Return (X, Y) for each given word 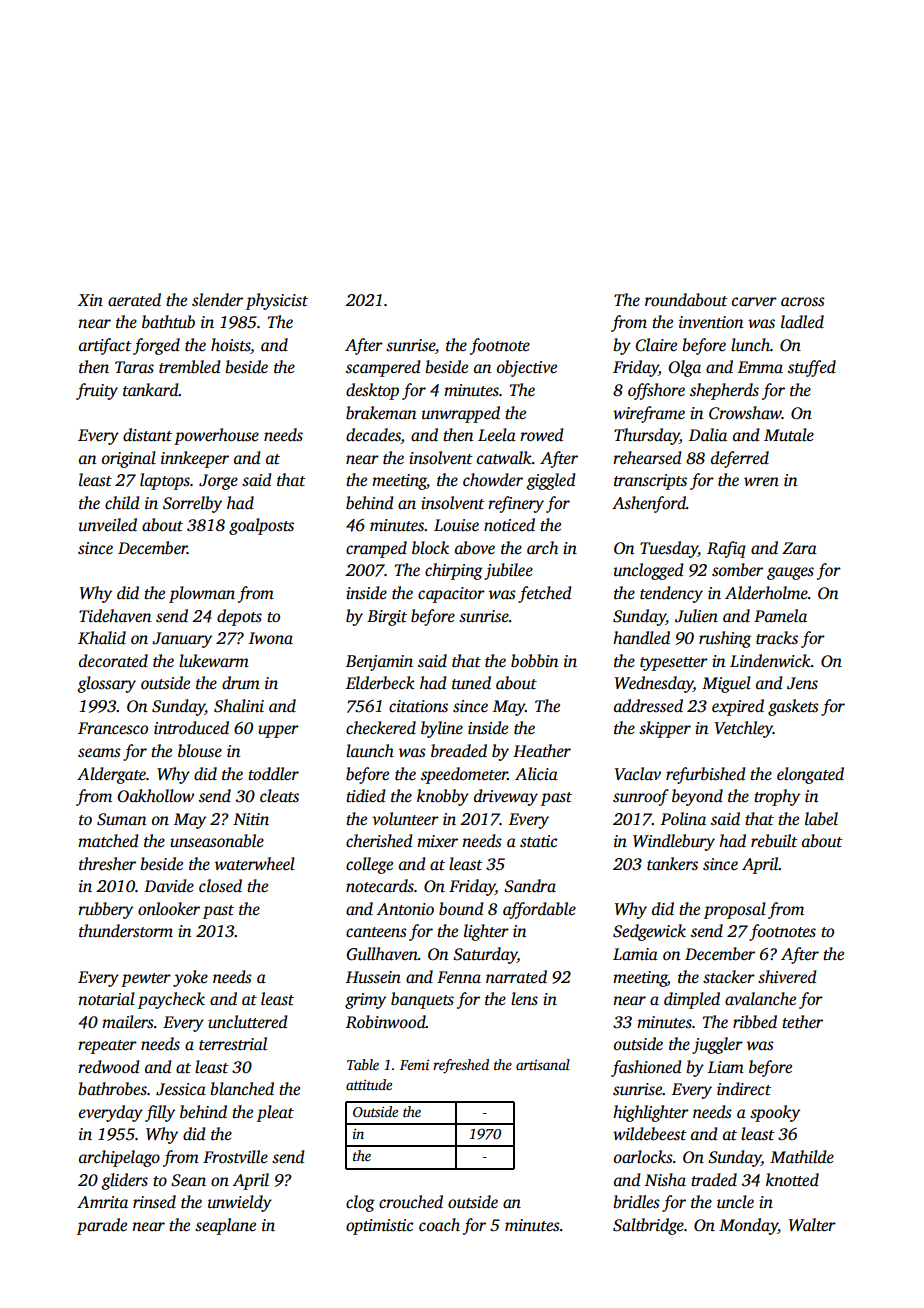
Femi (414, 1065)
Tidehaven (115, 616)
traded (714, 1180)
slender (217, 300)
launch (370, 751)
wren (761, 482)
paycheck (171, 1000)
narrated (516, 977)
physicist (277, 301)
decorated (113, 661)
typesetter (674, 664)
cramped (376, 549)
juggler (717, 1045)
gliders (124, 1181)
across (803, 302)
